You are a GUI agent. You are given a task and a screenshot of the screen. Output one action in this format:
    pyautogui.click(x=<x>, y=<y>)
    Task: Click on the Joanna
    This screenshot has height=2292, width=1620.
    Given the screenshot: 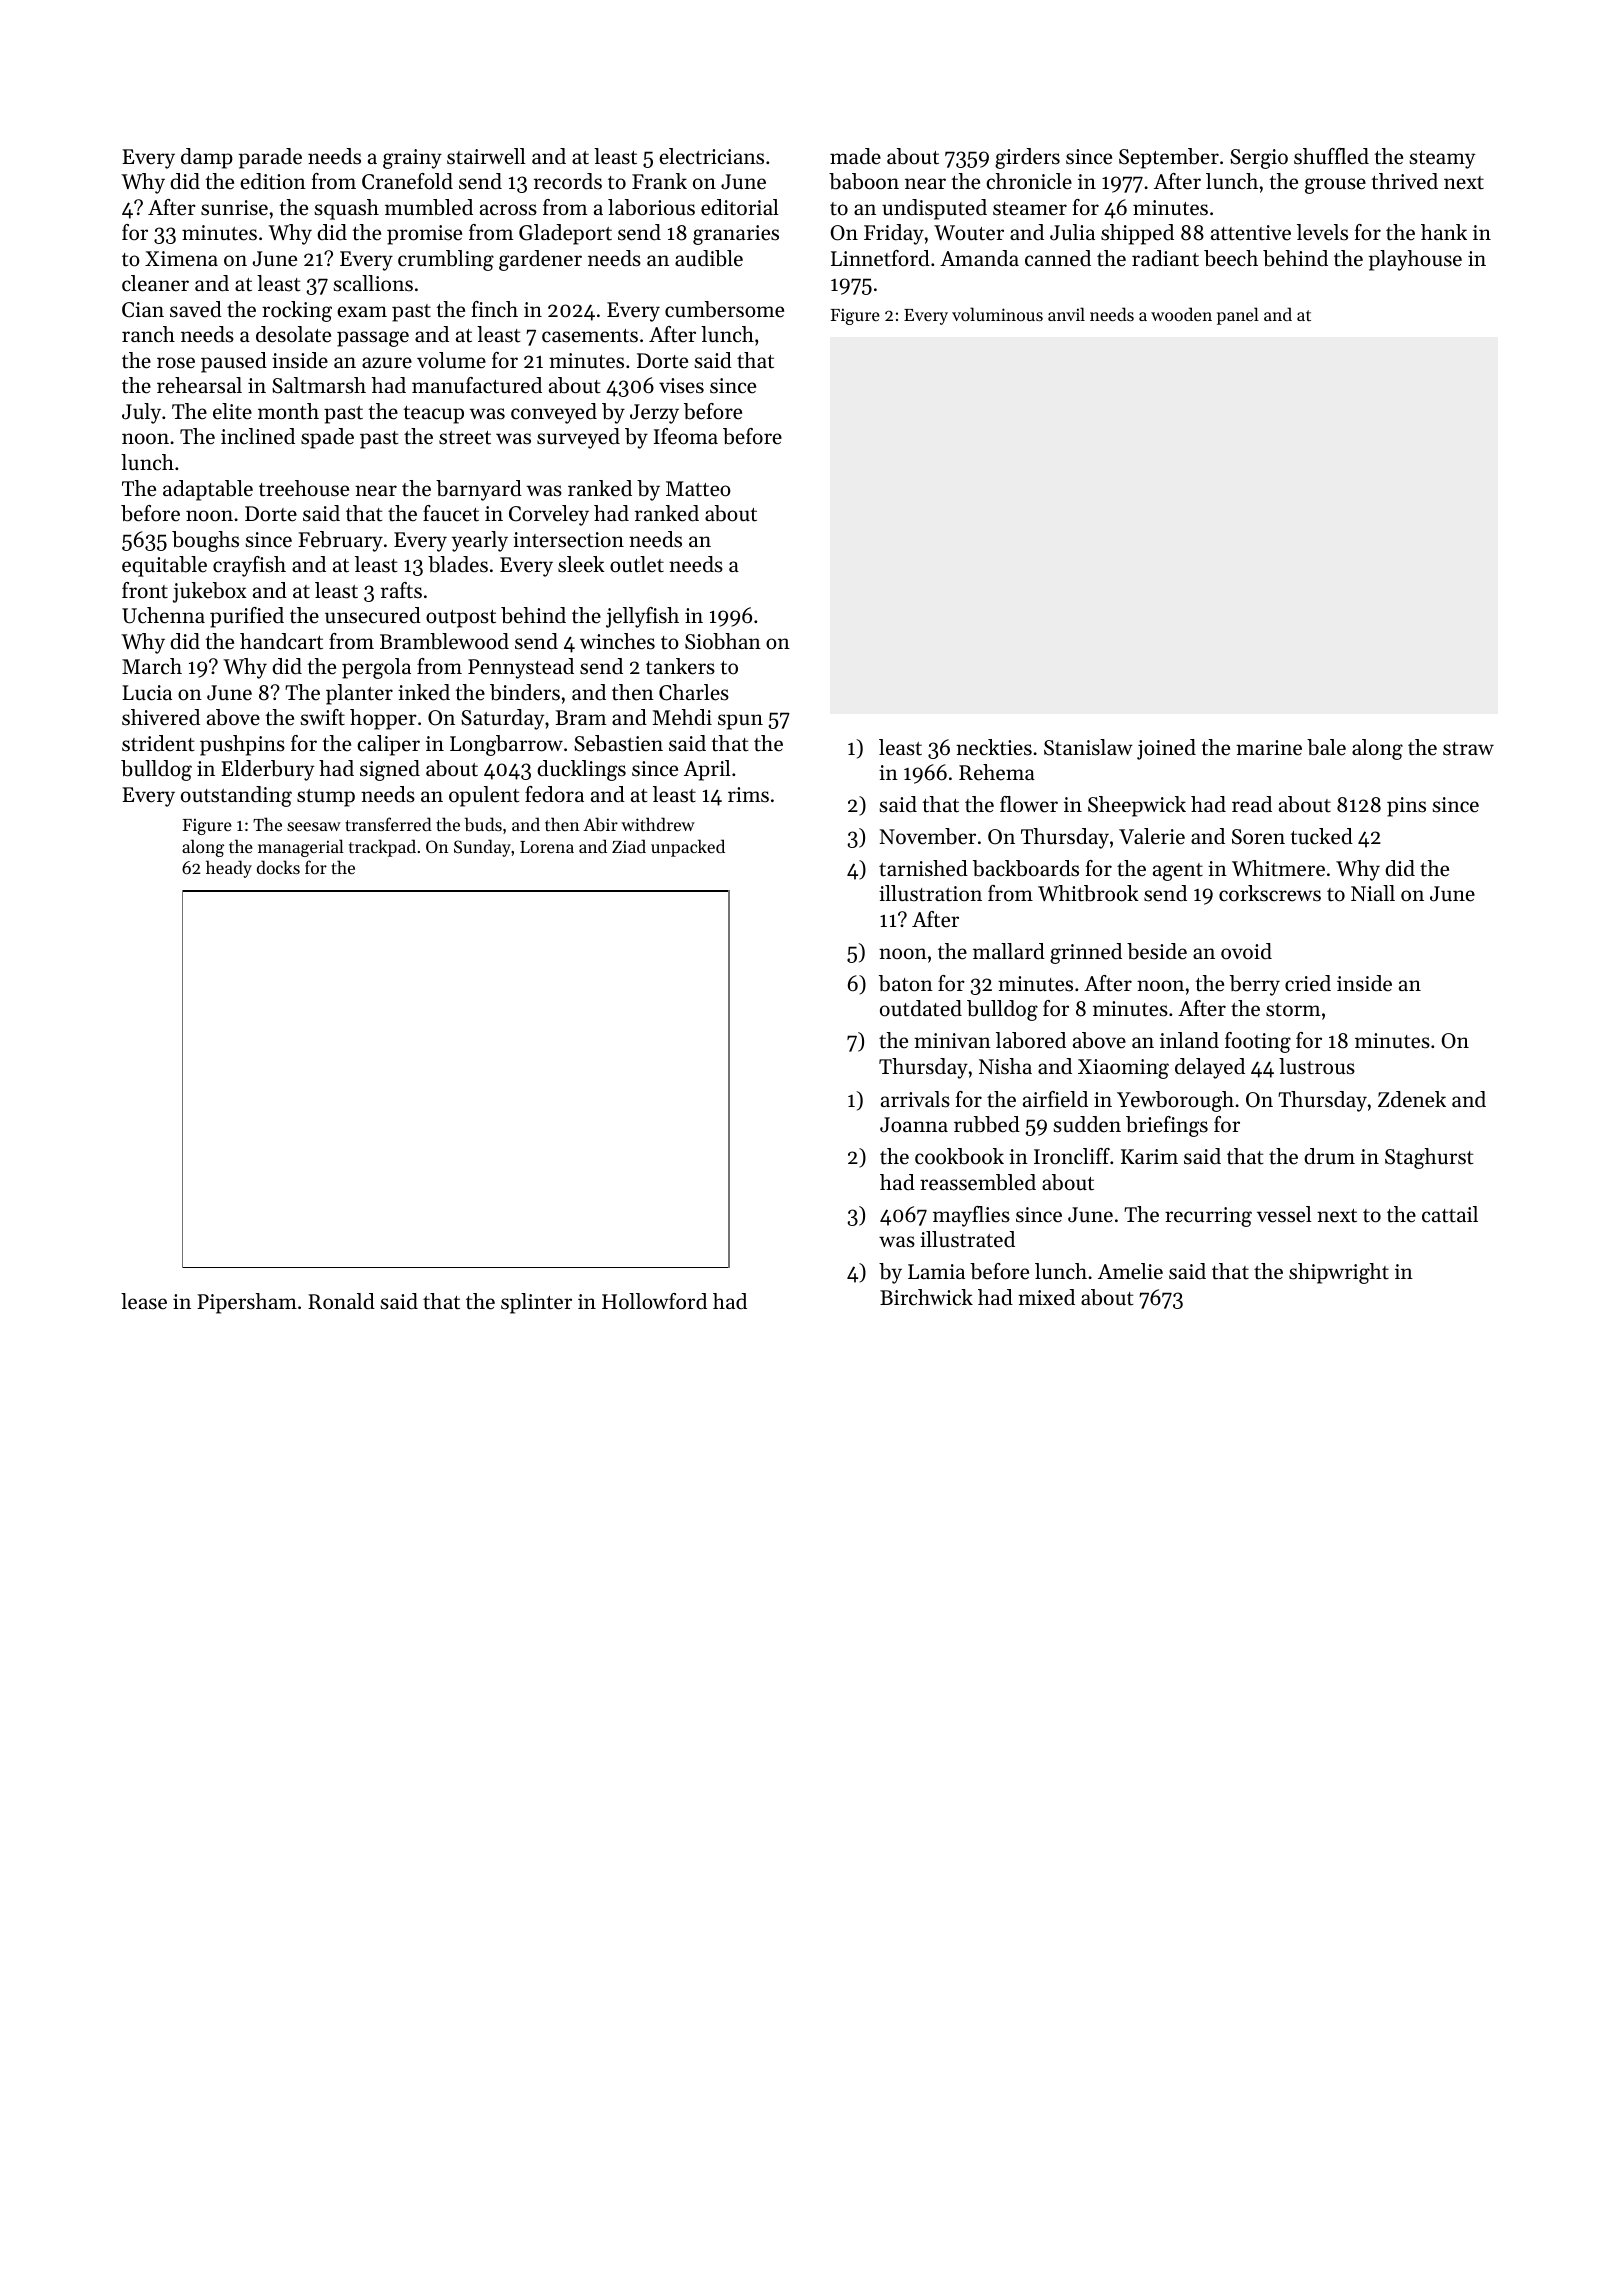 What is the action you would take?
    pyautogui.click(x=914, y=1125)
